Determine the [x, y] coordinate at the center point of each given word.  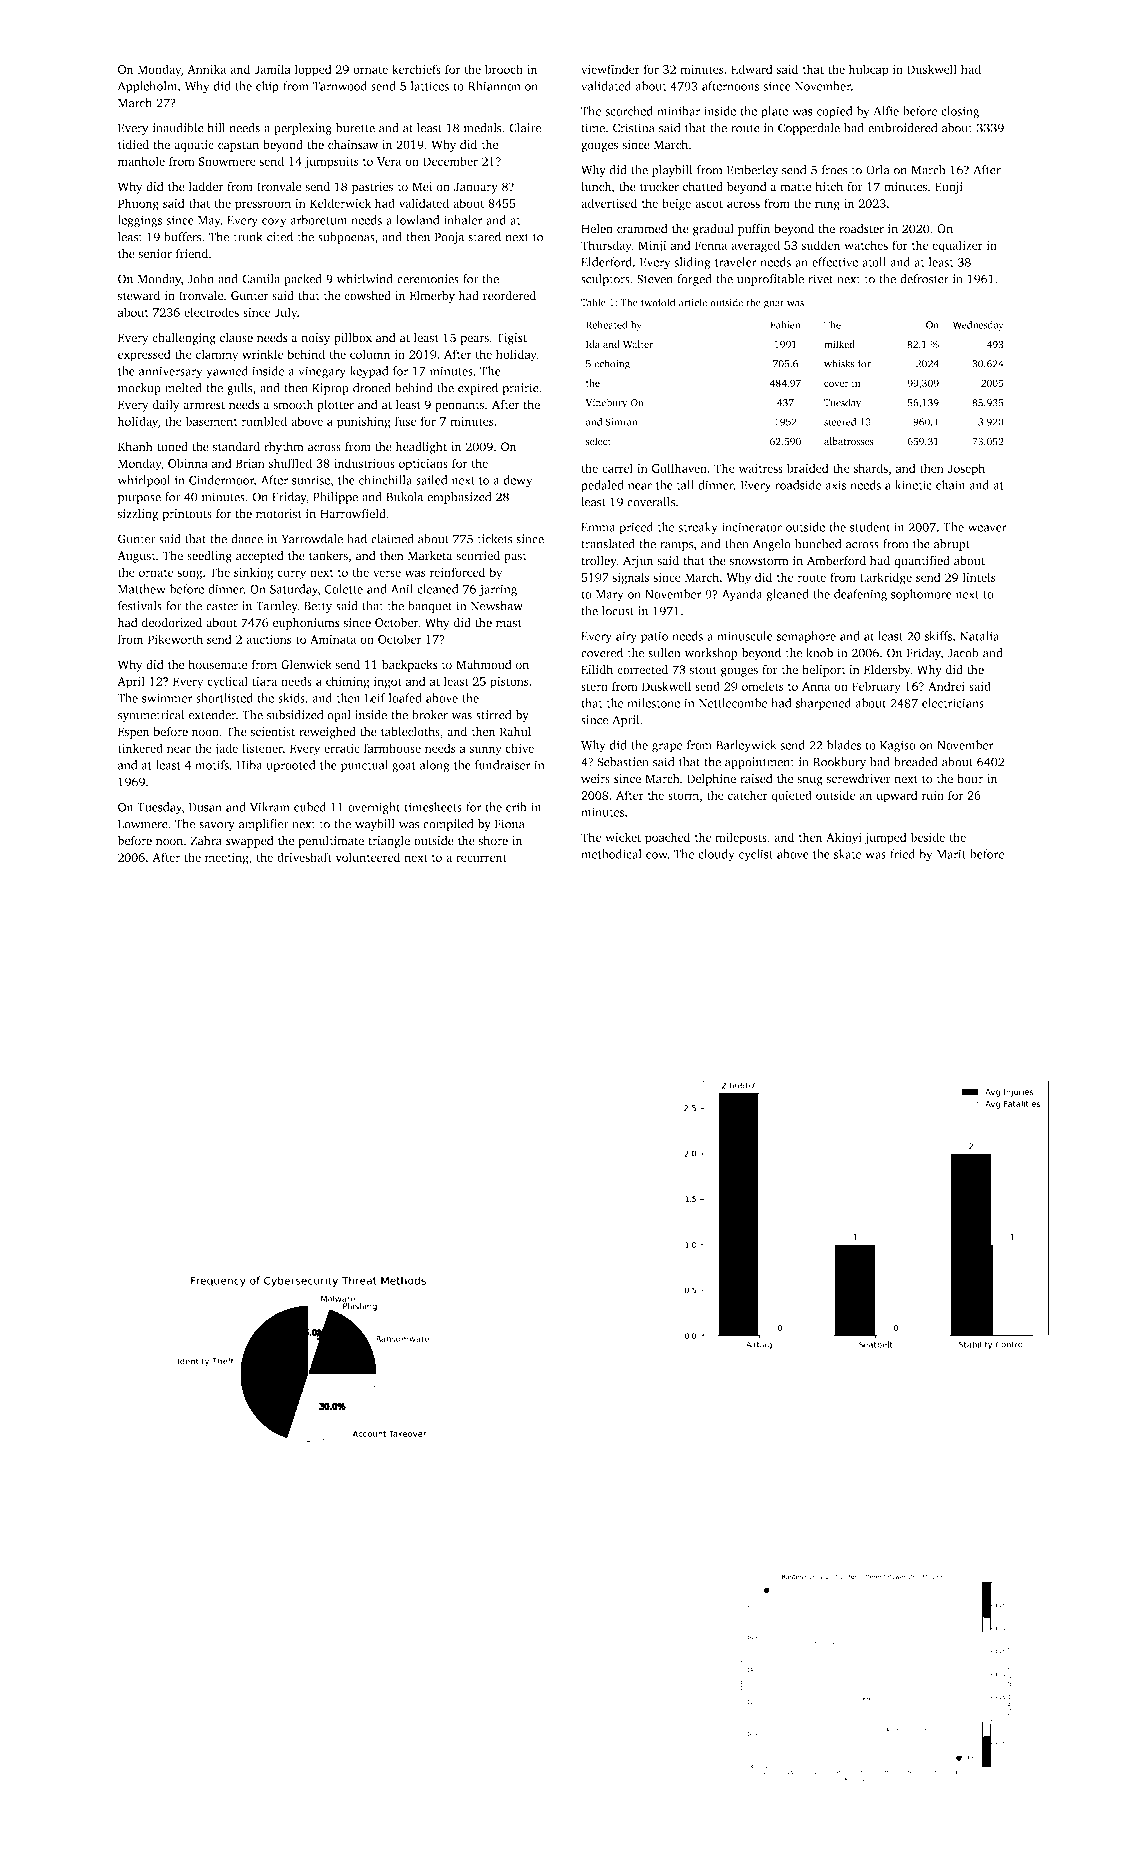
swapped [250, 842]
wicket [623, 837]
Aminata [333, 639]
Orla [877, 170]
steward [139, 296]
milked [839, 344]
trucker [659, 187]
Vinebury [606, 403]
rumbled [264, 421]
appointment [760, 763]
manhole [141, 161]
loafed [405, 698]
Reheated [607, 325]
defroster [924, 279]
